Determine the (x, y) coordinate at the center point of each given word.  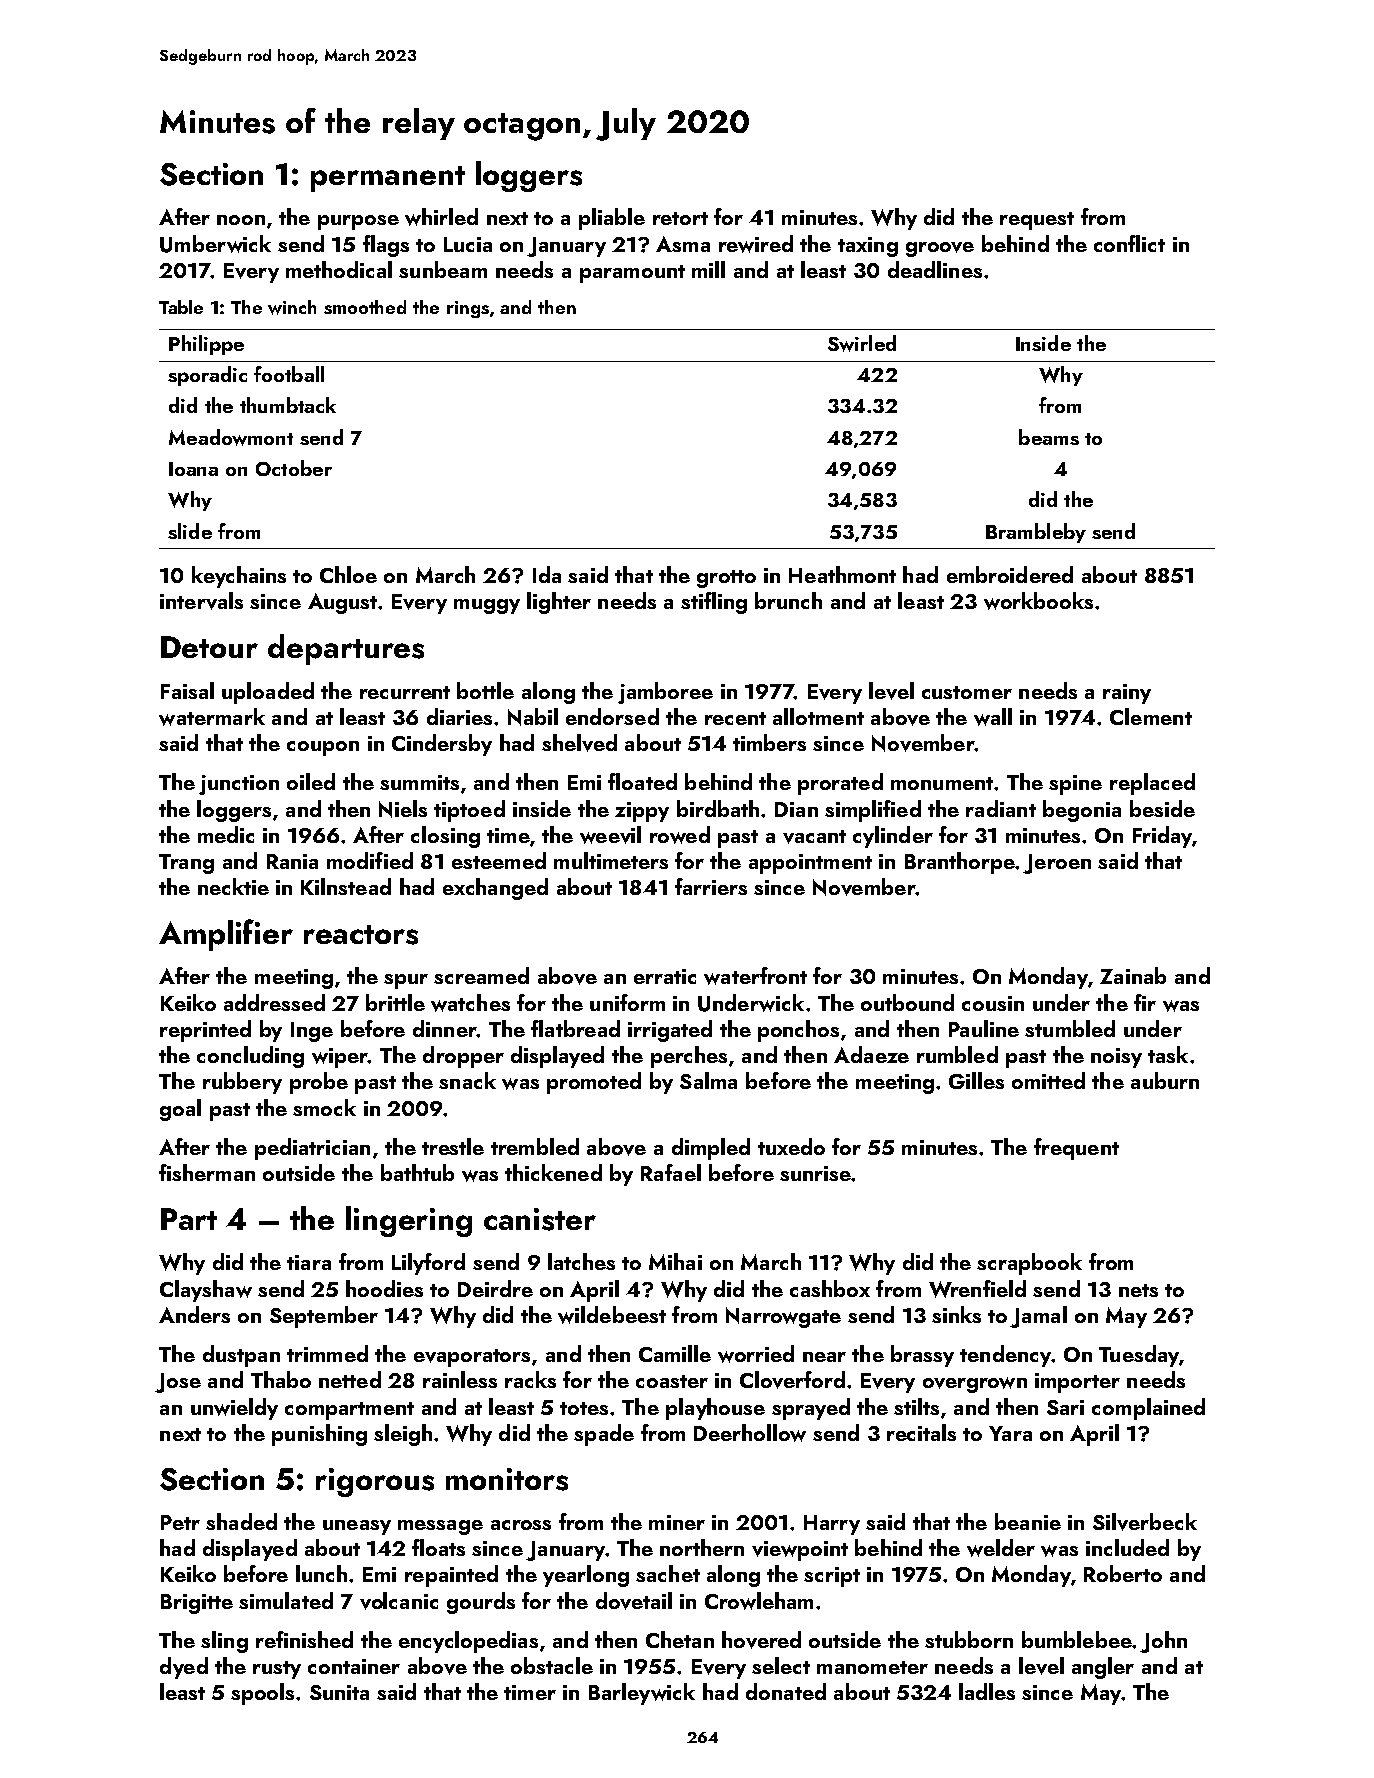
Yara (1010, 1433)
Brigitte (197, 1604)
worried (756, 1354)
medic (226, 834)
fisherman (207, 1172)
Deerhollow (750, 1433)
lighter (559, 603)
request (1037, 221)
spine (1075, 785)
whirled (441, 217)
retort (680, 218)
